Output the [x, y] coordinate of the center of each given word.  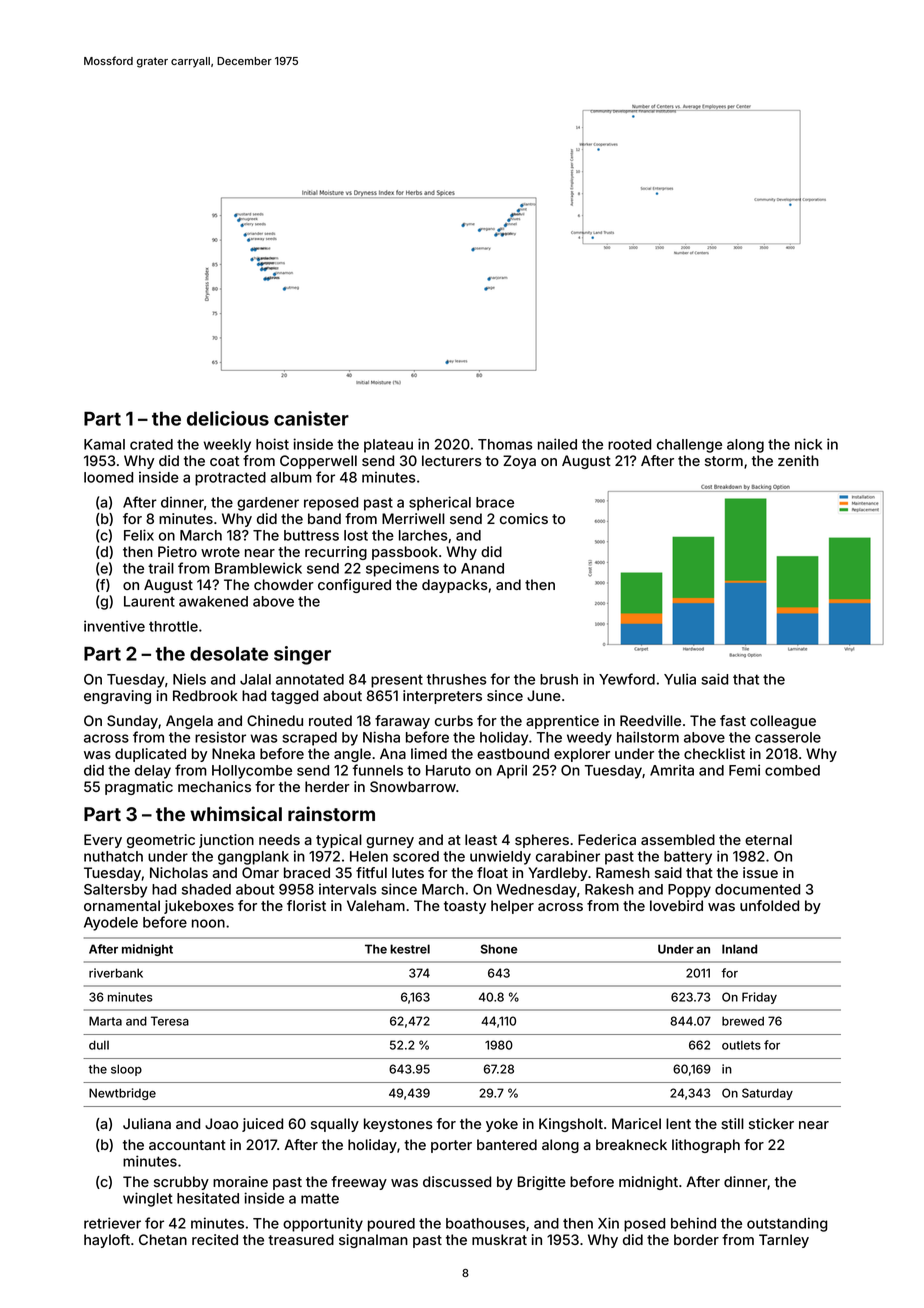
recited [215, 1239]
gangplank [253, 858]
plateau [388, 446]
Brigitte [542, 1183]
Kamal [104, 444]
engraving [117, 697]
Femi [744, 770]
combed [792, 770]
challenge [689, 446]
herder [327, 786]
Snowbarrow [413, 786]
